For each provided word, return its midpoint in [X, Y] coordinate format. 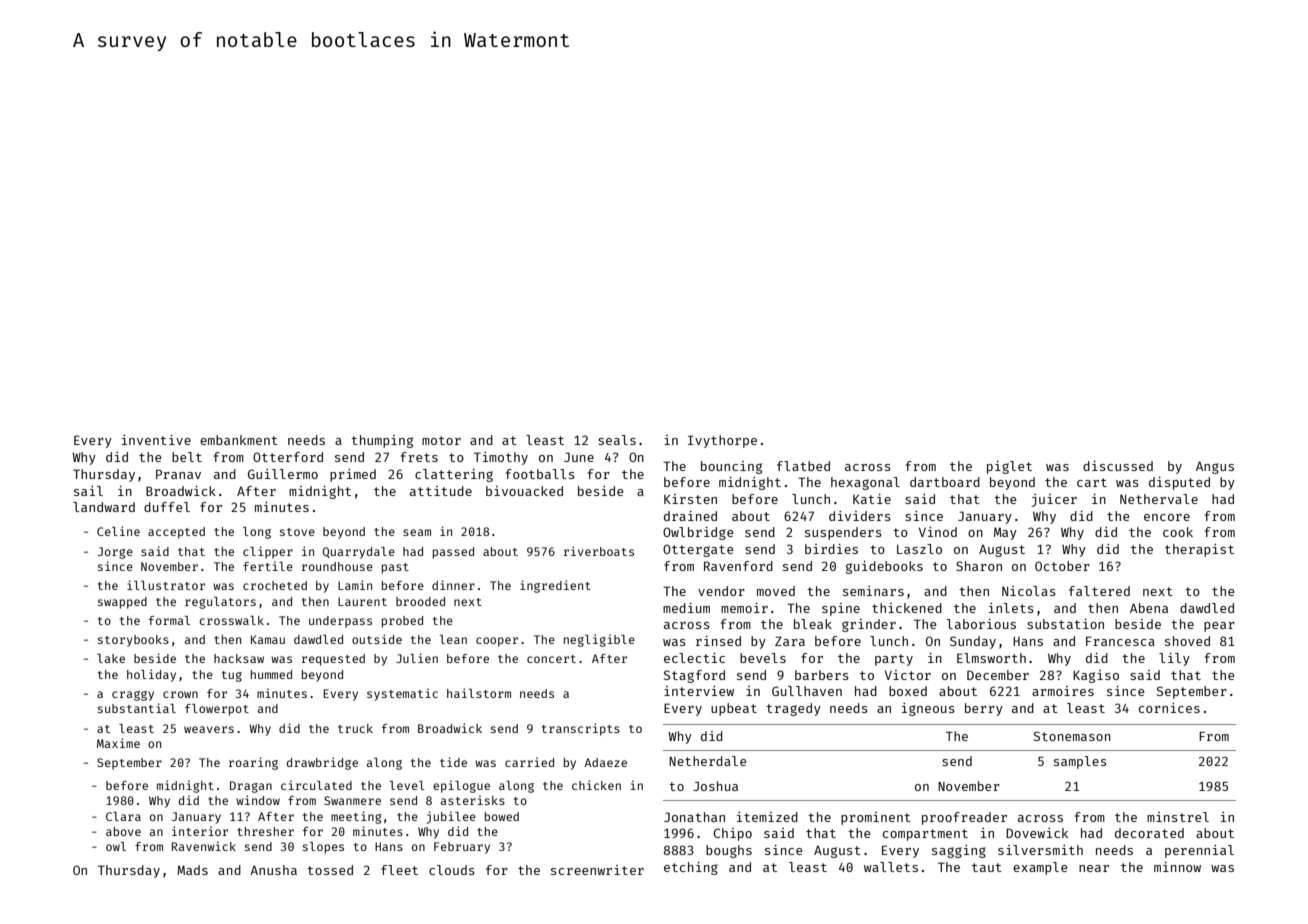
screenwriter [597, 870]
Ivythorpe [722, 441]
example [1040, 868]
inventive [156, 440]
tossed [330, 870]
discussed [1118, 466]
